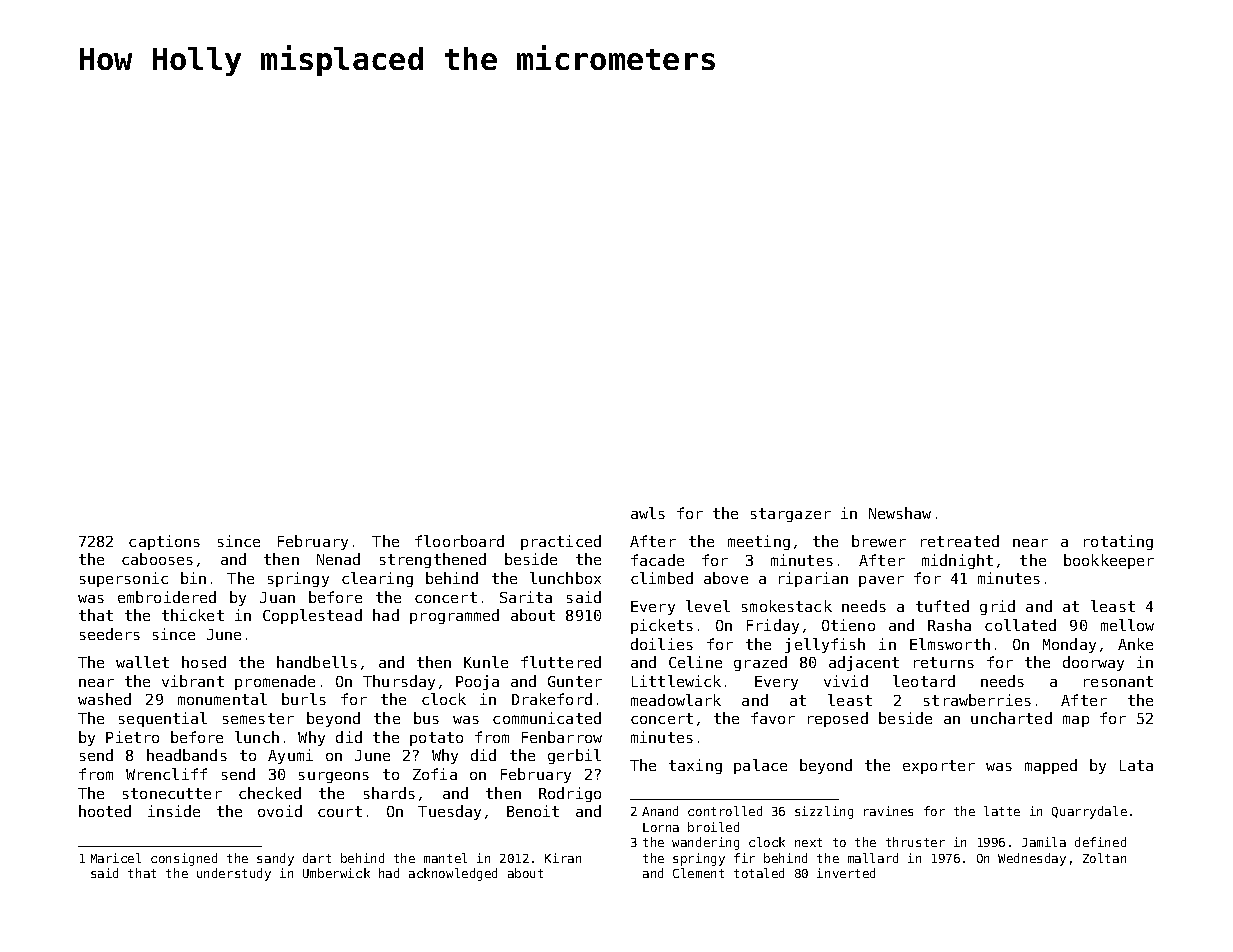 This screenshot has height=952, width=1233. I want to click on Benoit, so click(533, 811).
